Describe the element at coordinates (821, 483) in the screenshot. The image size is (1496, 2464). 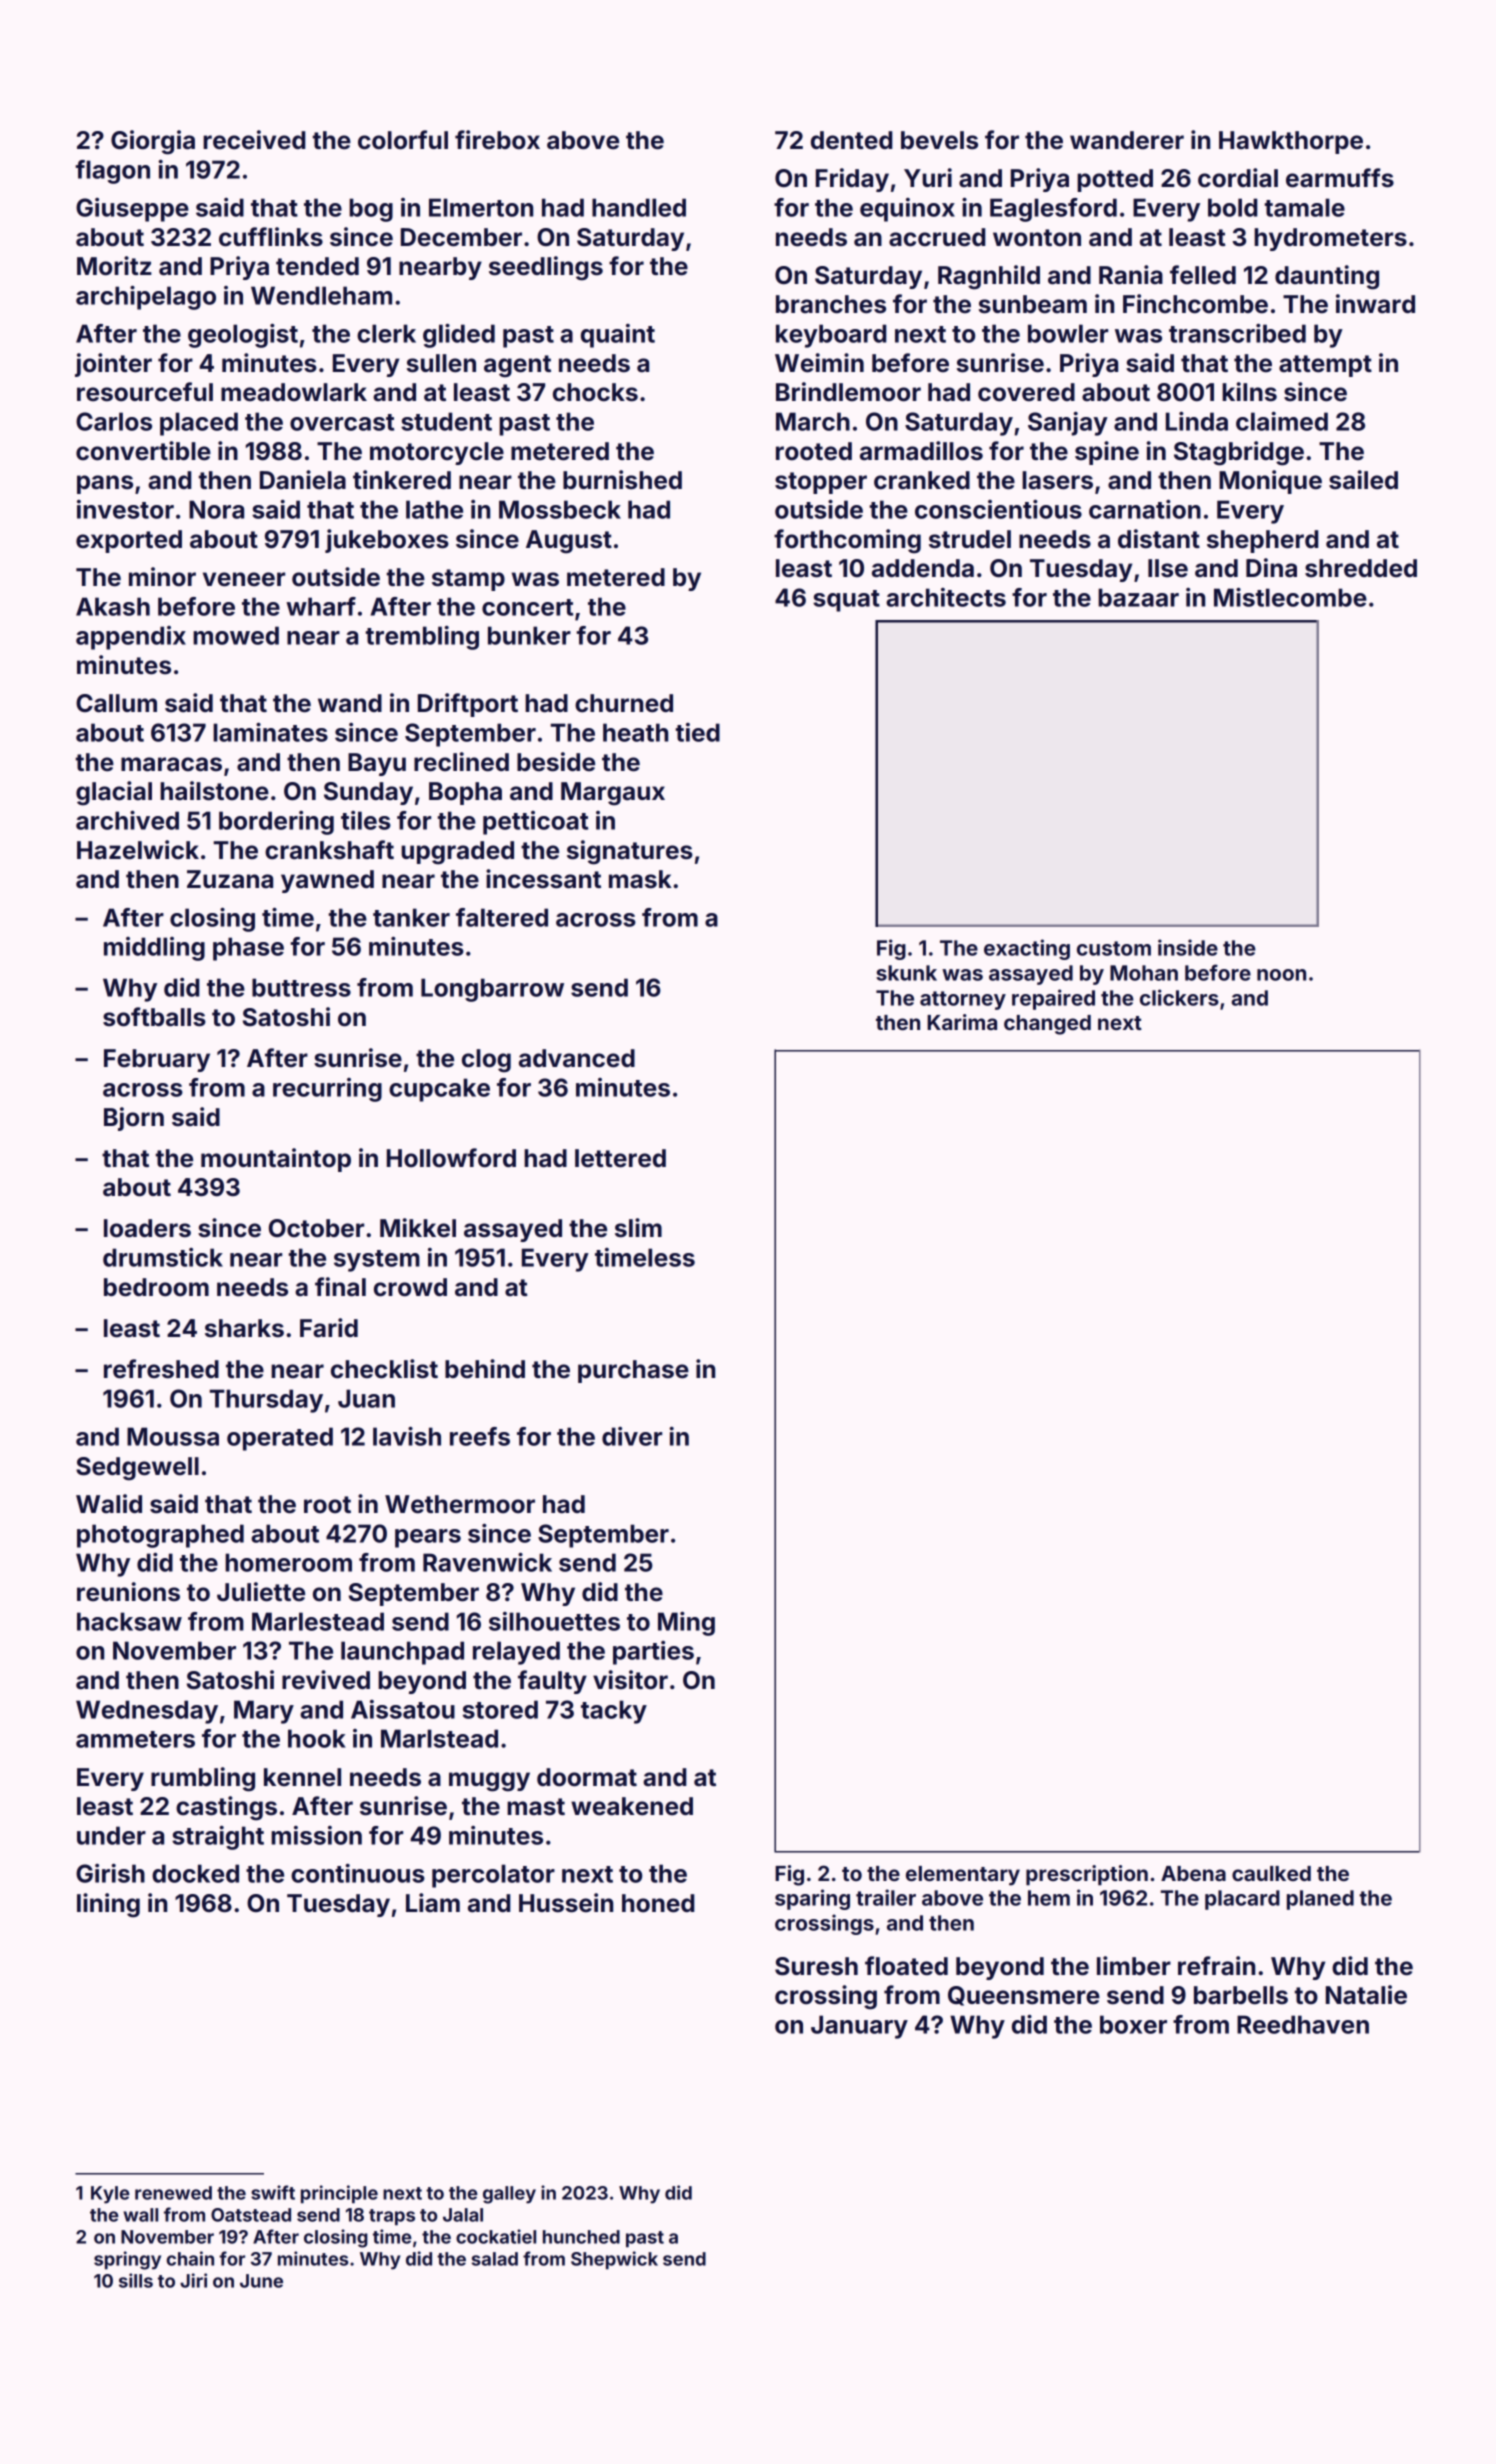
I see `stopper` at that location.
